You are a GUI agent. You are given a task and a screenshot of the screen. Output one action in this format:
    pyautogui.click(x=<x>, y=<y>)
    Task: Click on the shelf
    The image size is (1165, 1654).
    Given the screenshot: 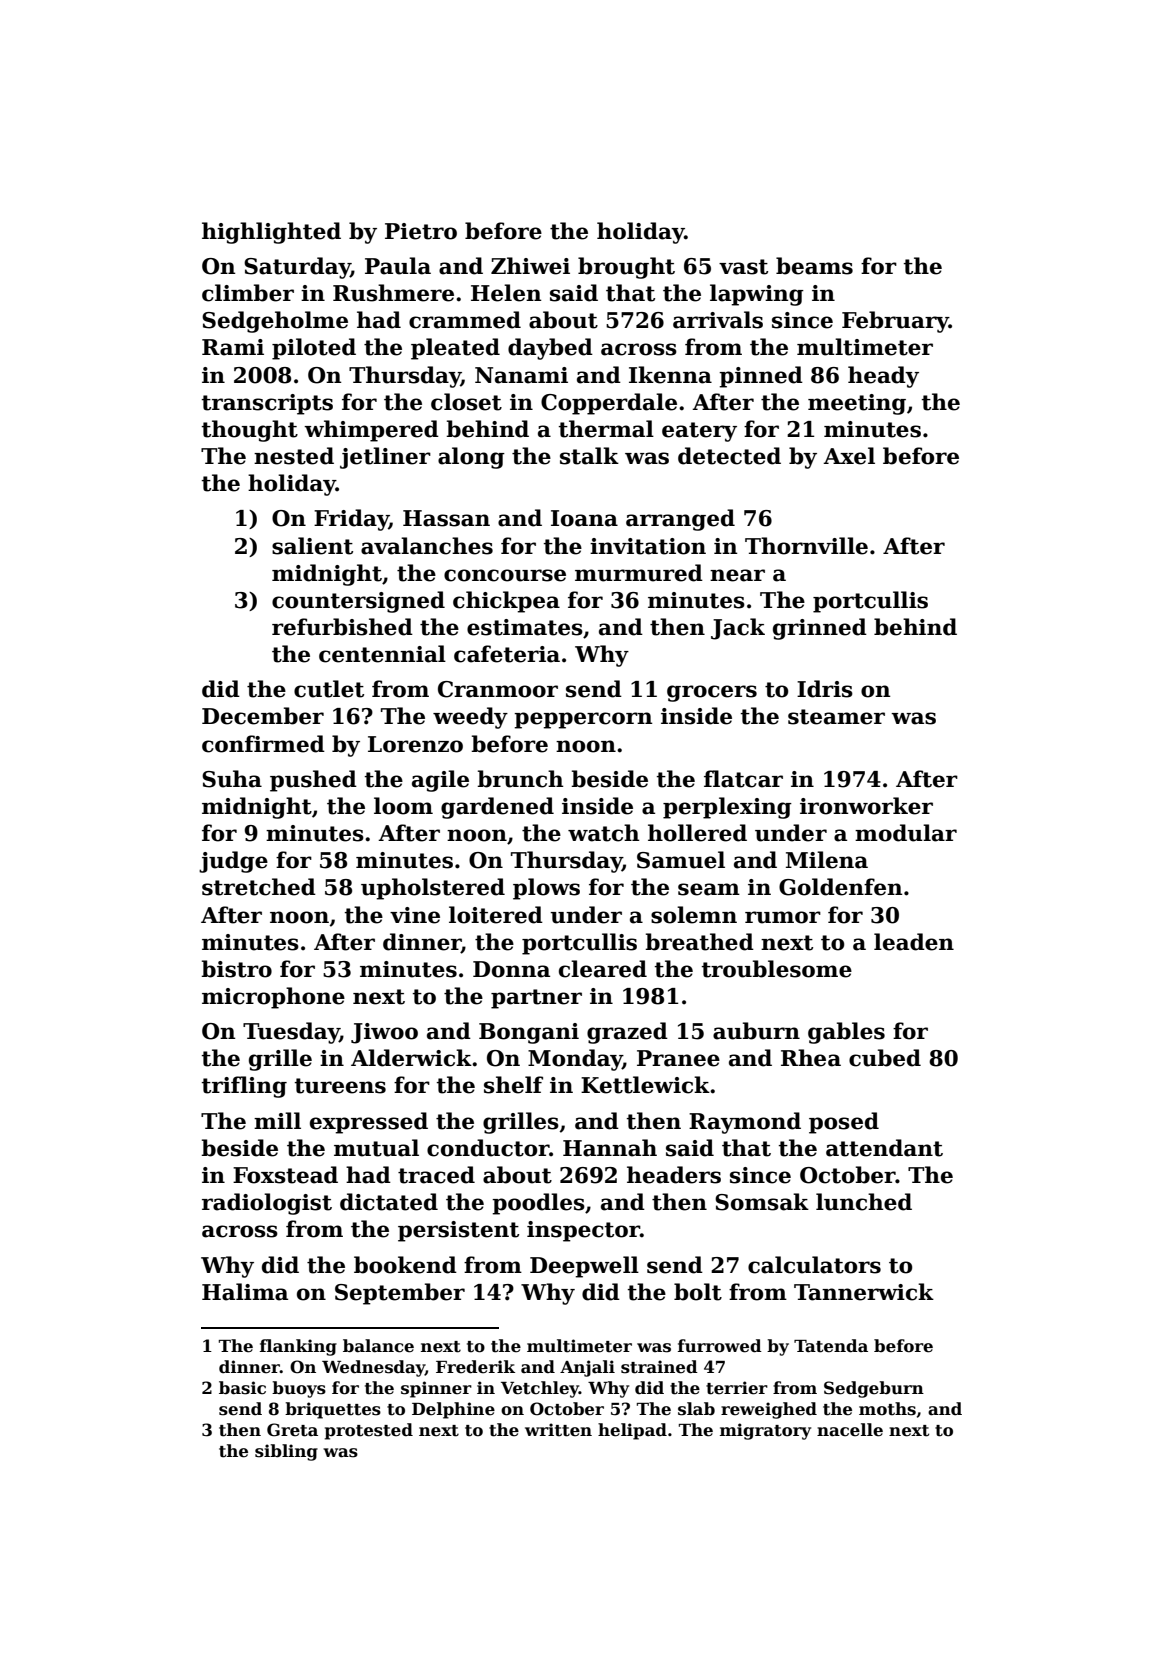 What is the action you would take?
    pyautogui.click(x=513, y=1085)
